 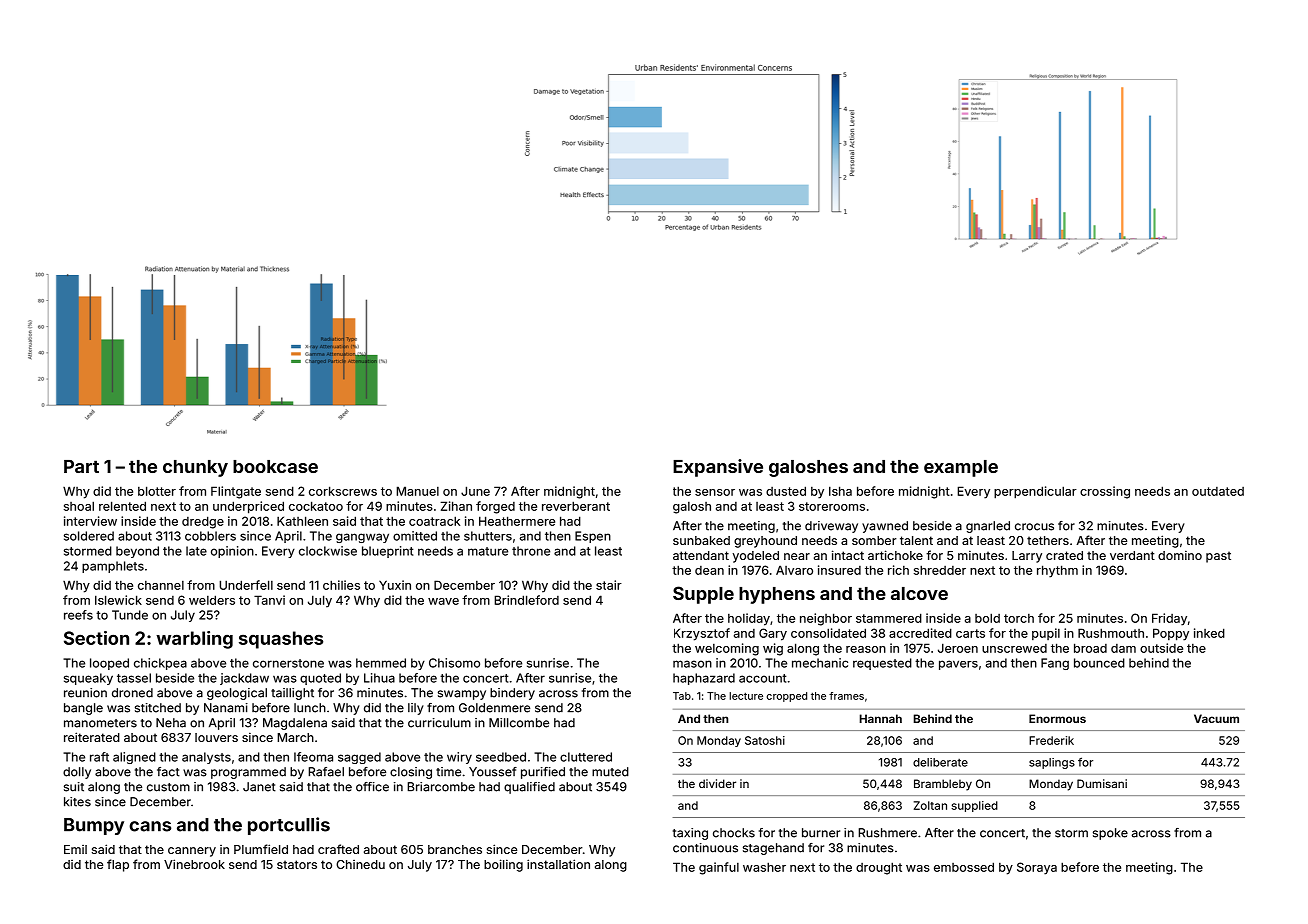 What do you see at coordinates (765, 740) in the screenshot?
I see `Satoshi` at bounding box center [765, 740].
